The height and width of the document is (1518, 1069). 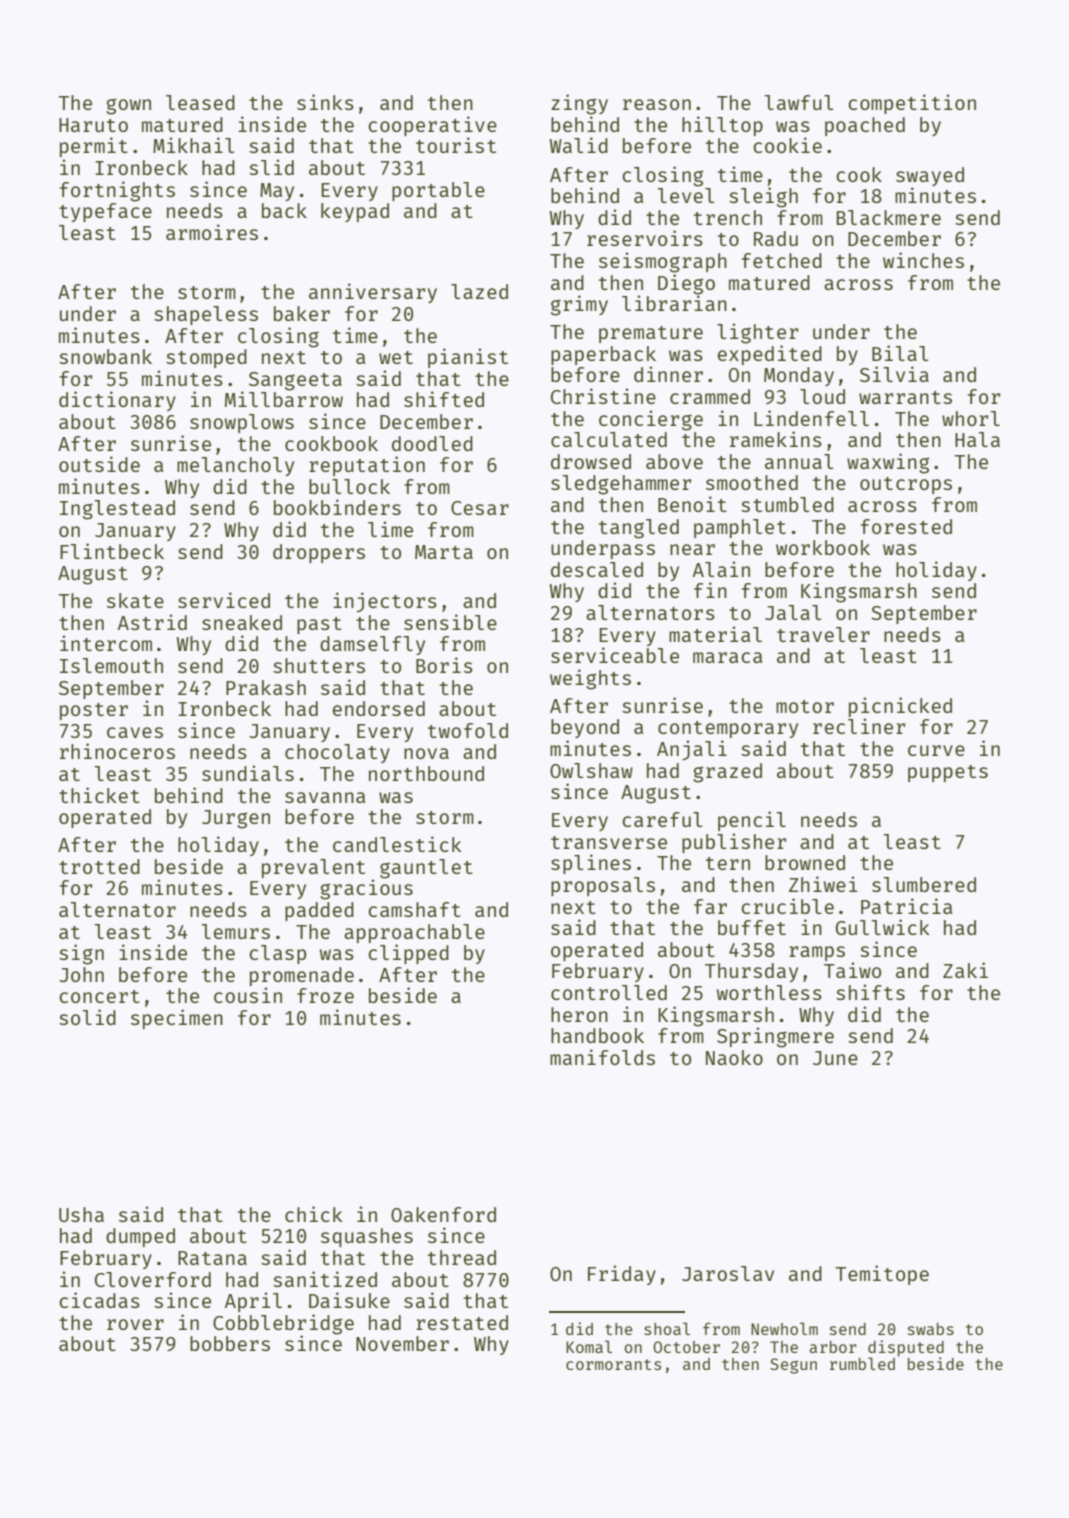 I want to click on Ratana, so click(x=212, y=1258).
